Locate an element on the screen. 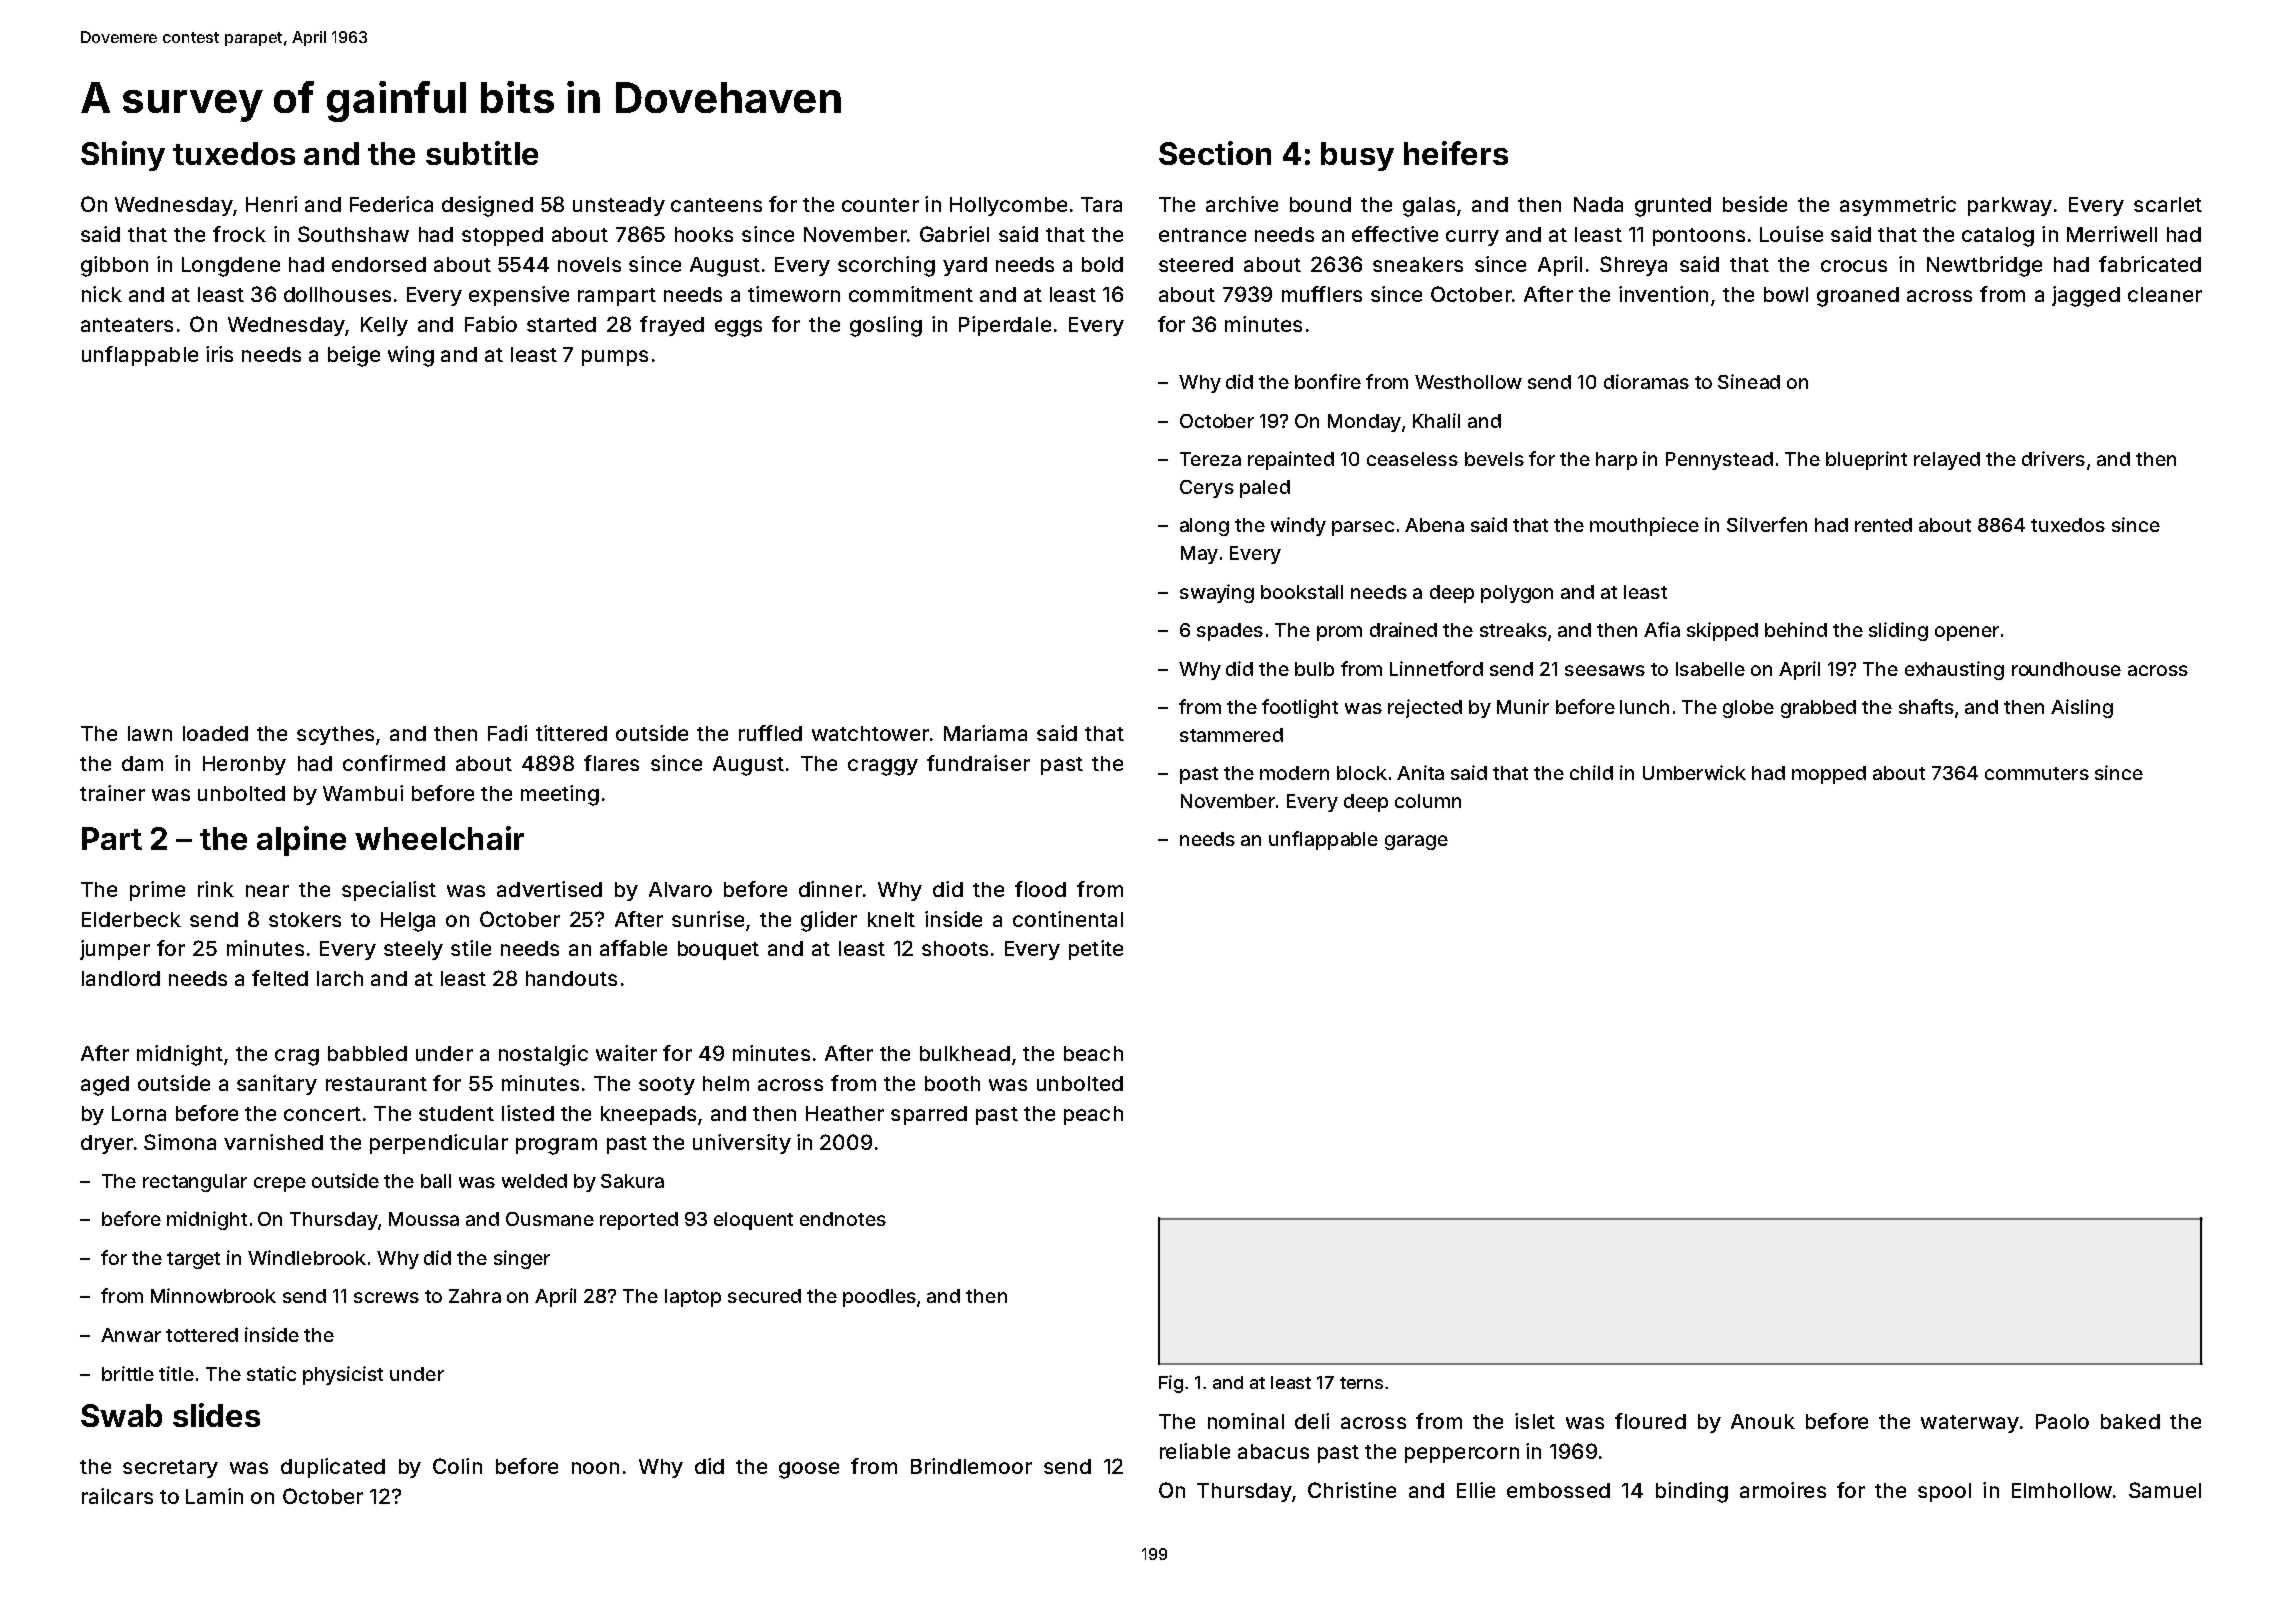 Image resolution: width=2282 pixels, height=1614 pixels. Paolo is located at coordinates (2062, 1421).
